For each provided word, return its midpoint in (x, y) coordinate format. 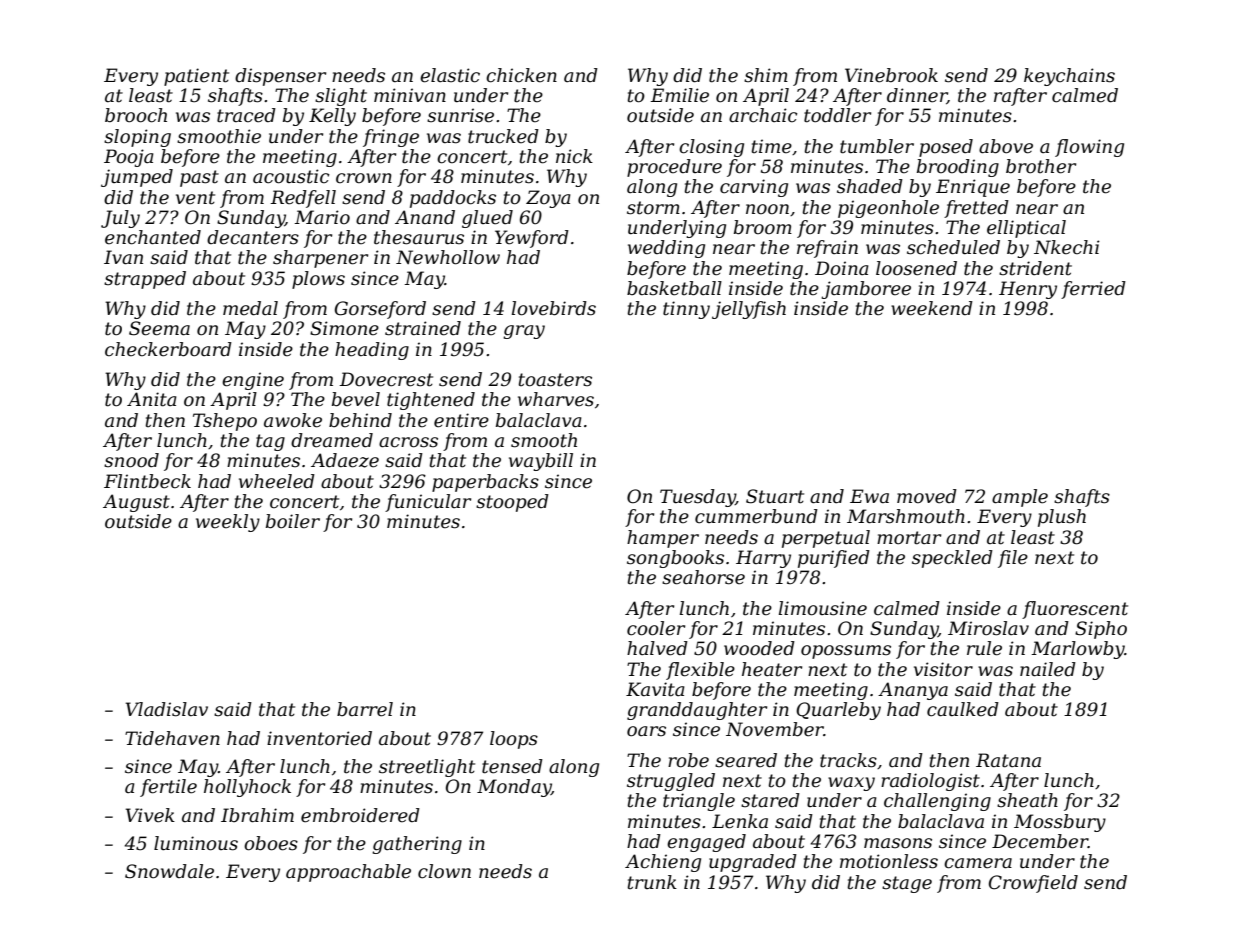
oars (646, 731)
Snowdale (169, 871)
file (1013, 559)
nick (574, 156)
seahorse (703, 577)
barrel (365, 709)
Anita (152, 399)
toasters (555, 380)
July (120, 219)
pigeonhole (888, 209)
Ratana (1008, 760)
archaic (763, 115)
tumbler (877, 146)
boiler (293, 521)
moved (927, 496)
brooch (136, 115)
